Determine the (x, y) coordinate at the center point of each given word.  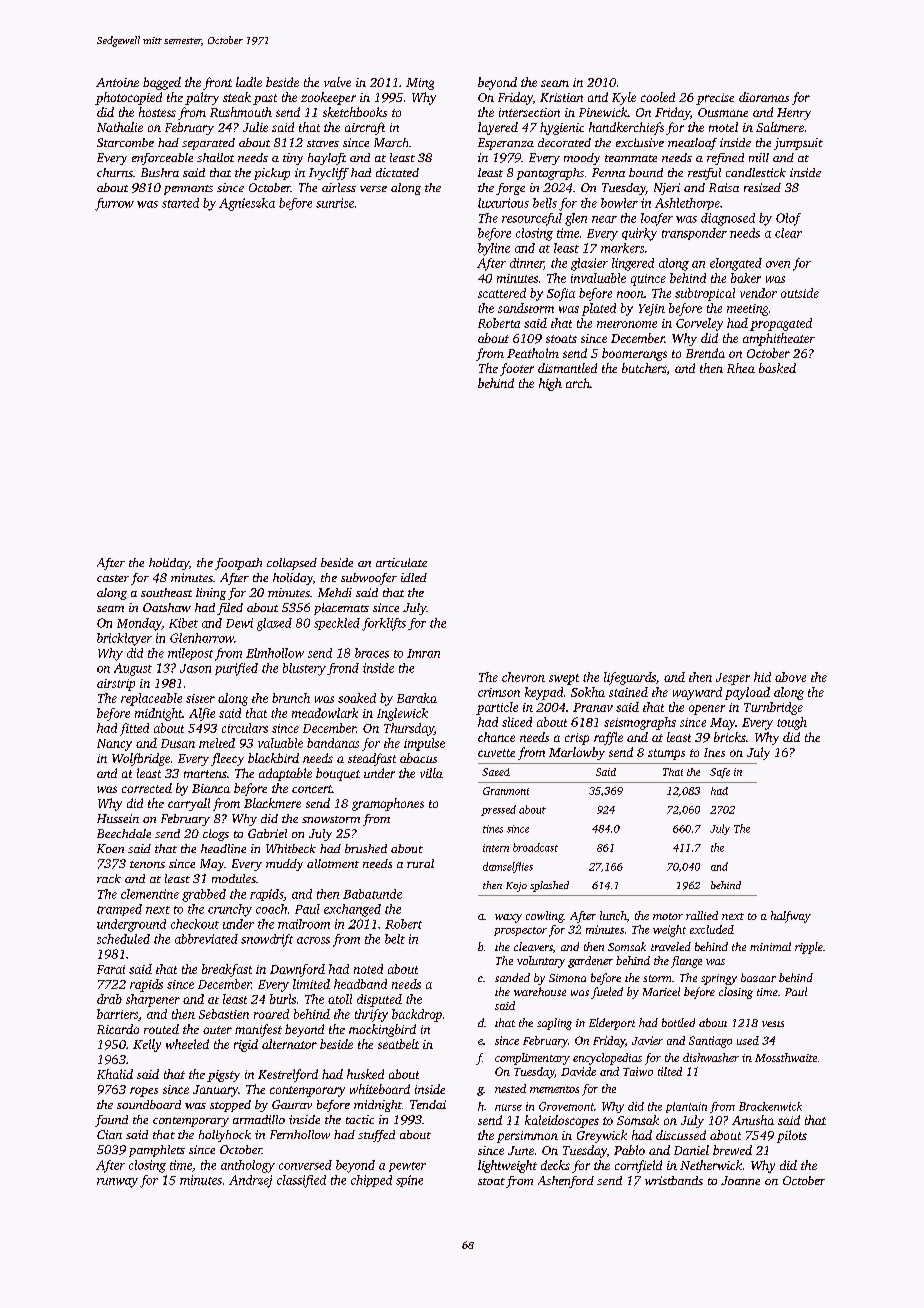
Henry (794, 114)
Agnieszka (247, 204)
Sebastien (224, 1014)
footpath (238, 564)
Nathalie (120, 127)
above (790, 677)
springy (719, 979)
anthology (248, 1166)
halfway (791, 917)
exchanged (352, 910)
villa (431, 773)
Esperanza (506, 144)
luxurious (503, 203)
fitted (134, 729)
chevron (523, 677)
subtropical (705, 294)
